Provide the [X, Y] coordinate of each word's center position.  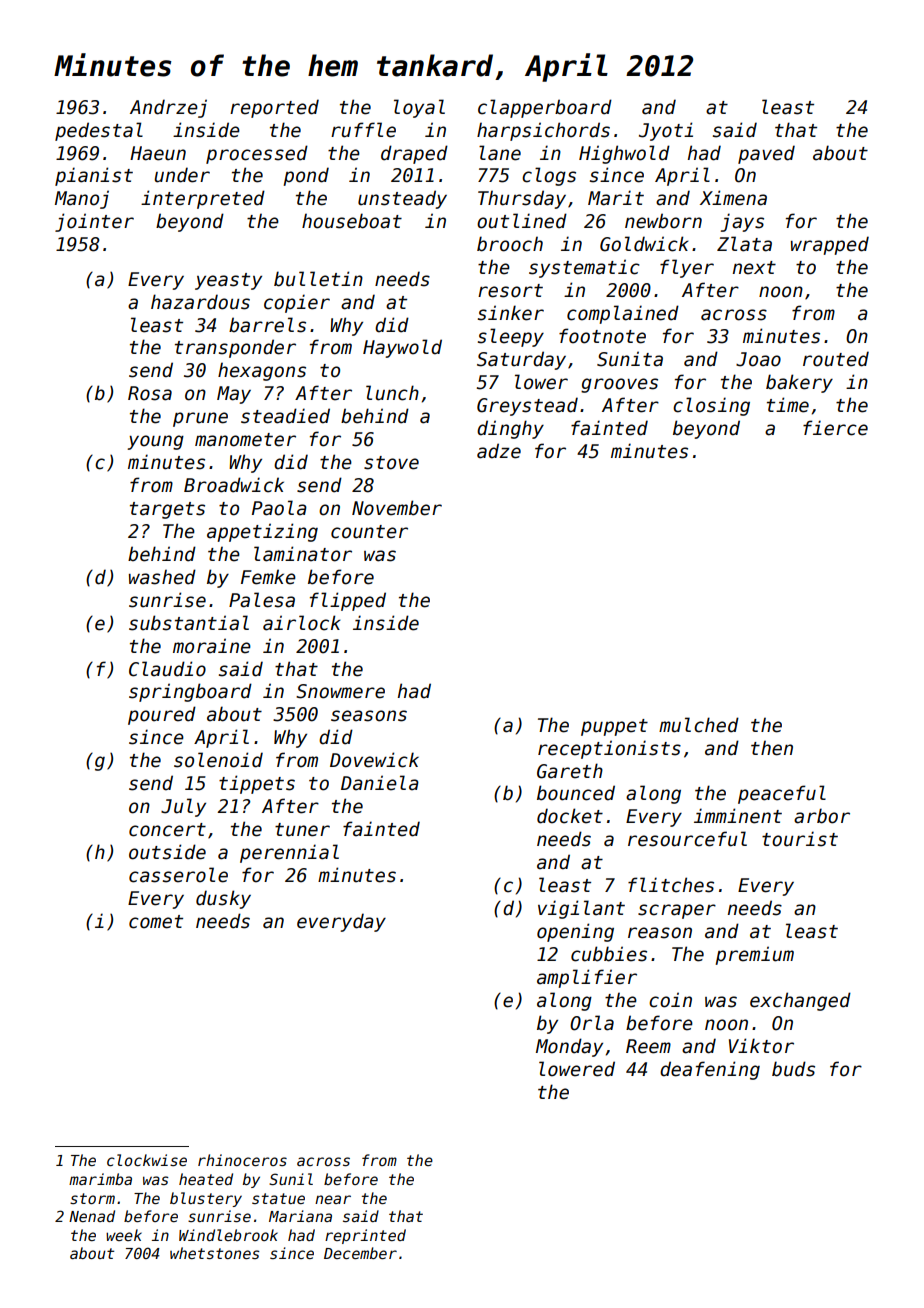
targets [167, 510]
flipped [348, 601]
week [124, 1235]
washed [162, 577]
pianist [94, 176]
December [360, 1253]
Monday [569, 1047]
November [397, 508]
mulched [699, 725]
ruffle [363, 130]
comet [156, 922]
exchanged [800, 1001]
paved [766, 154]
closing [711, 406]
